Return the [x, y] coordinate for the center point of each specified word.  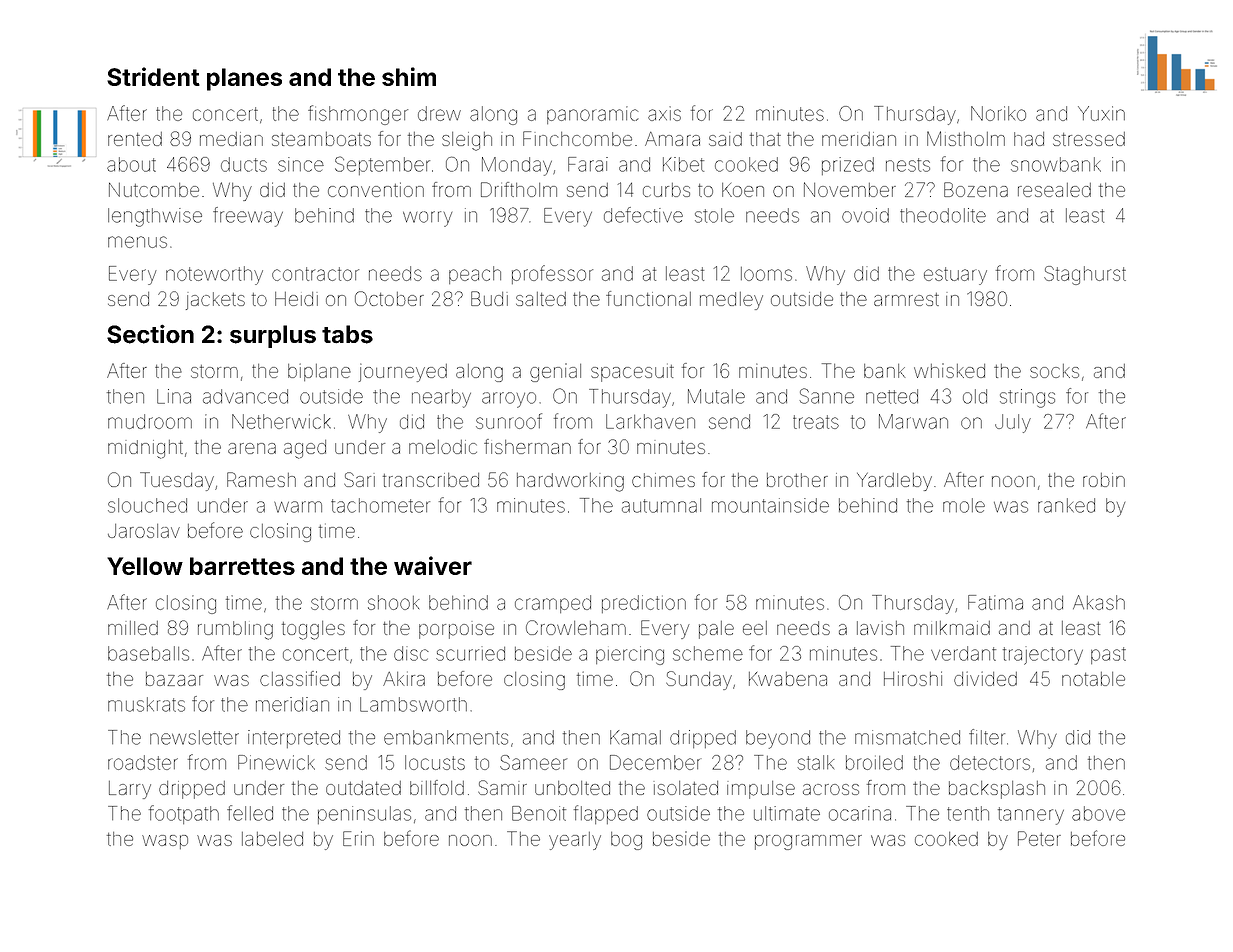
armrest [906, 299]
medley [731, 301]
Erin [358, 838]
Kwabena [788, 679]
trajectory [1043, 655]
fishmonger [358, 115]
